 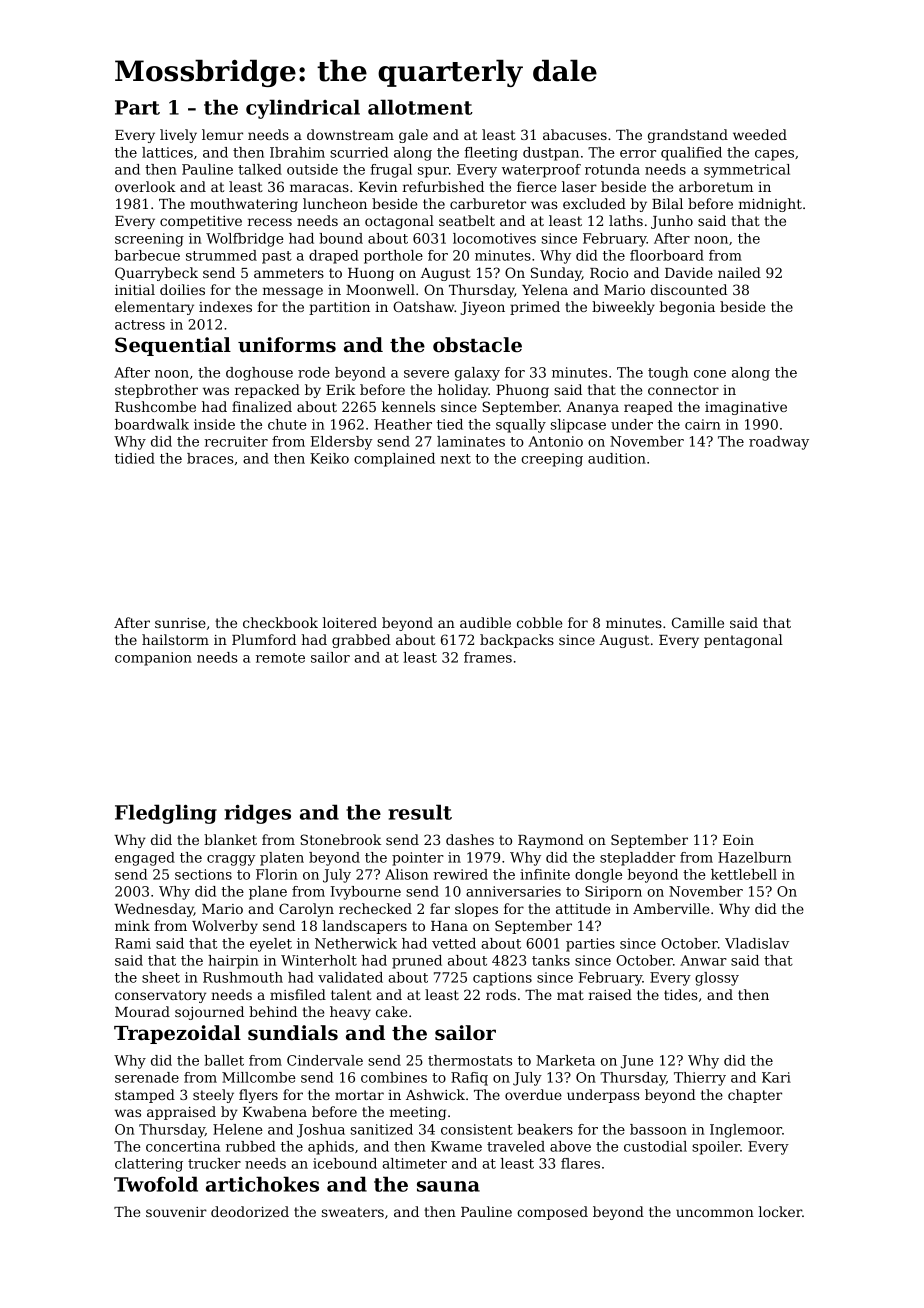 What do you see at coordinates (353, 1212) in the page?
I see `sweaters` at bounding box center [353, 1212].
